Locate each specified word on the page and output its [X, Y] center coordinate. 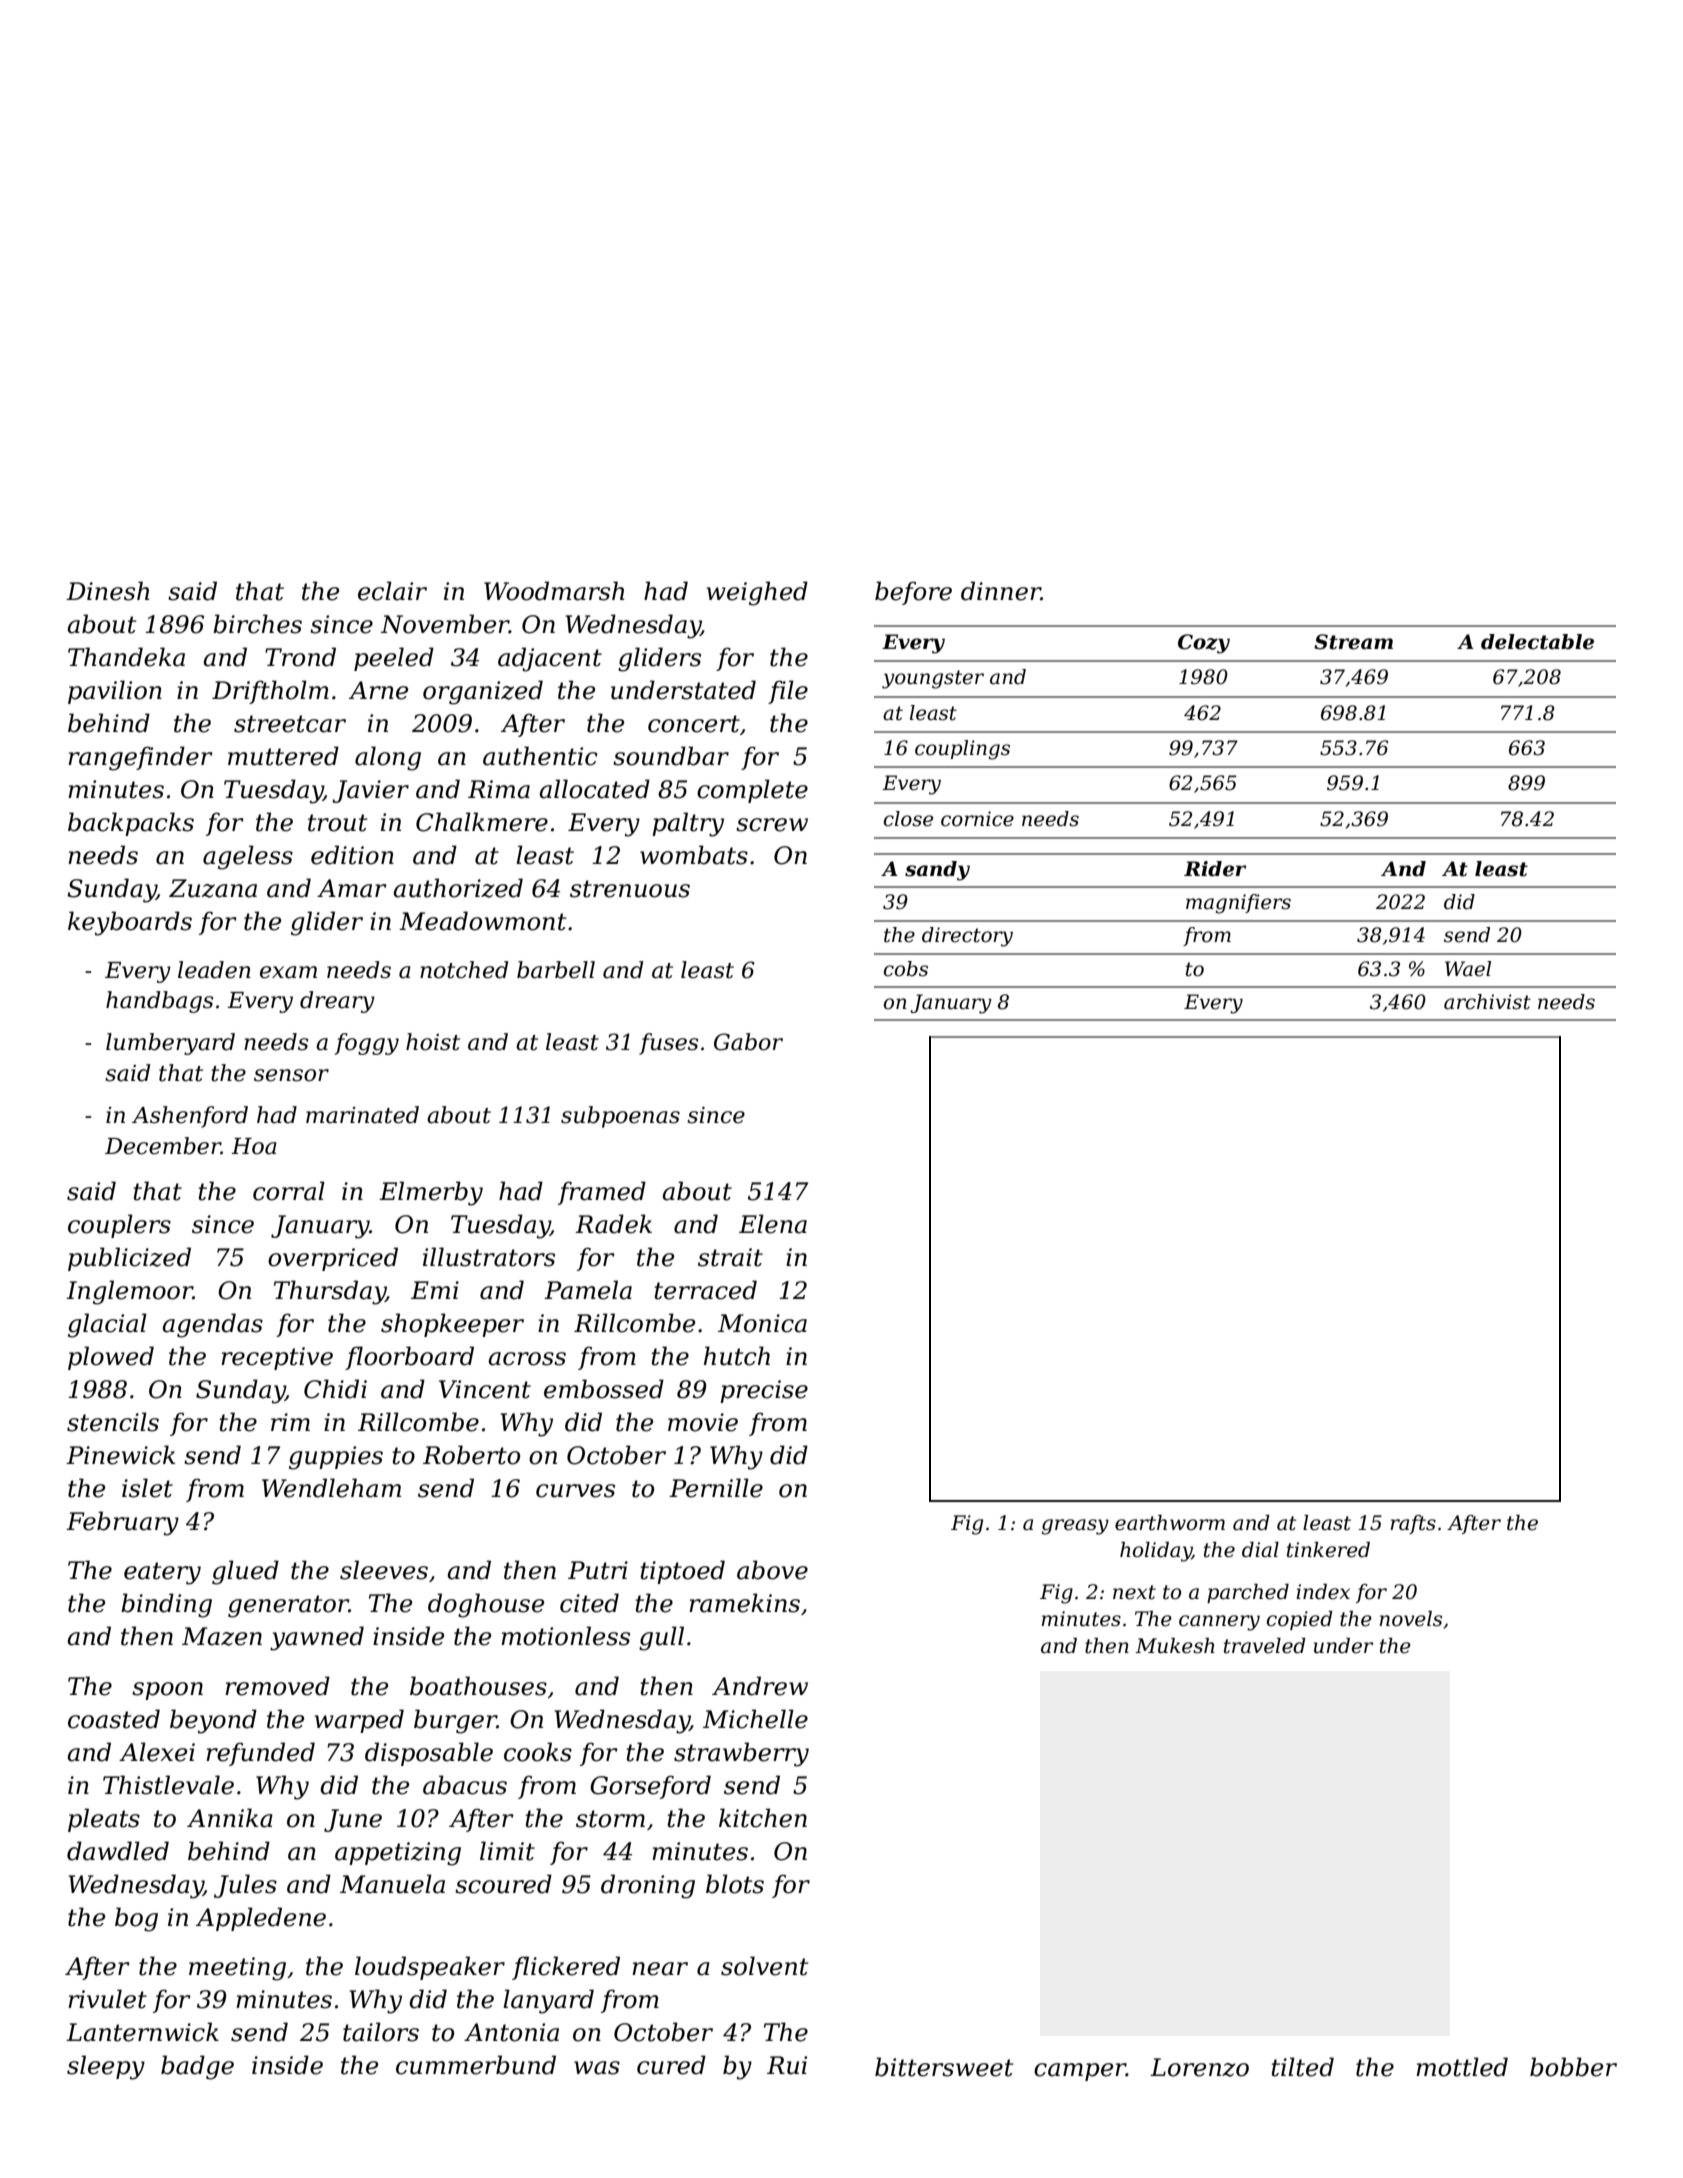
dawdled [118, 1851]
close [908, 819]
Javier [370, 791]
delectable [1537, 642]
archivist [1487, 1002]
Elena [773, 1224]
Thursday [330, 1292]
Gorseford [650, 1787]
